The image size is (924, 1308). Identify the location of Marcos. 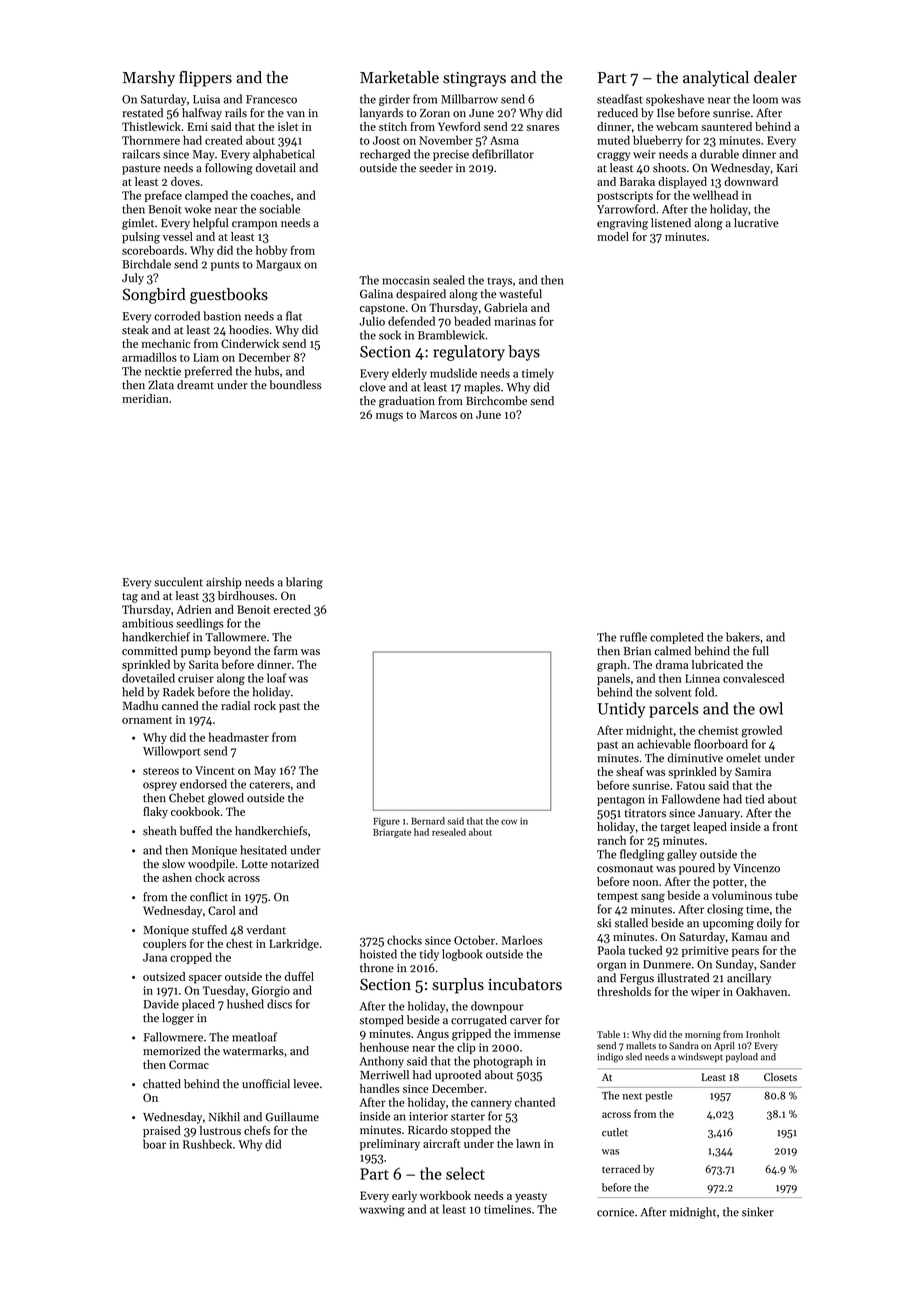
(438, 414).
